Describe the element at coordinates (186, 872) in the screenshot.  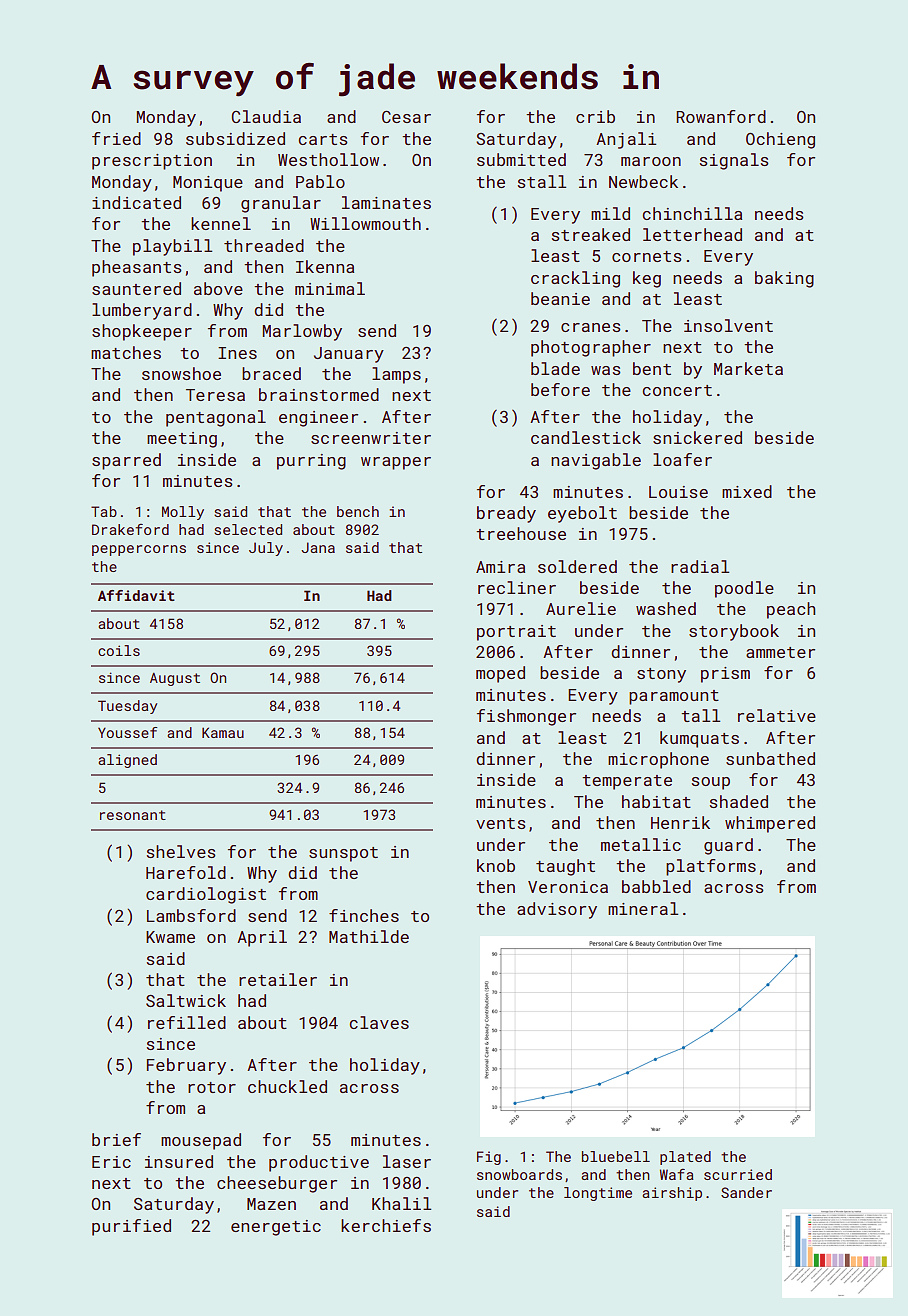
I see `Harefold` at that location.
